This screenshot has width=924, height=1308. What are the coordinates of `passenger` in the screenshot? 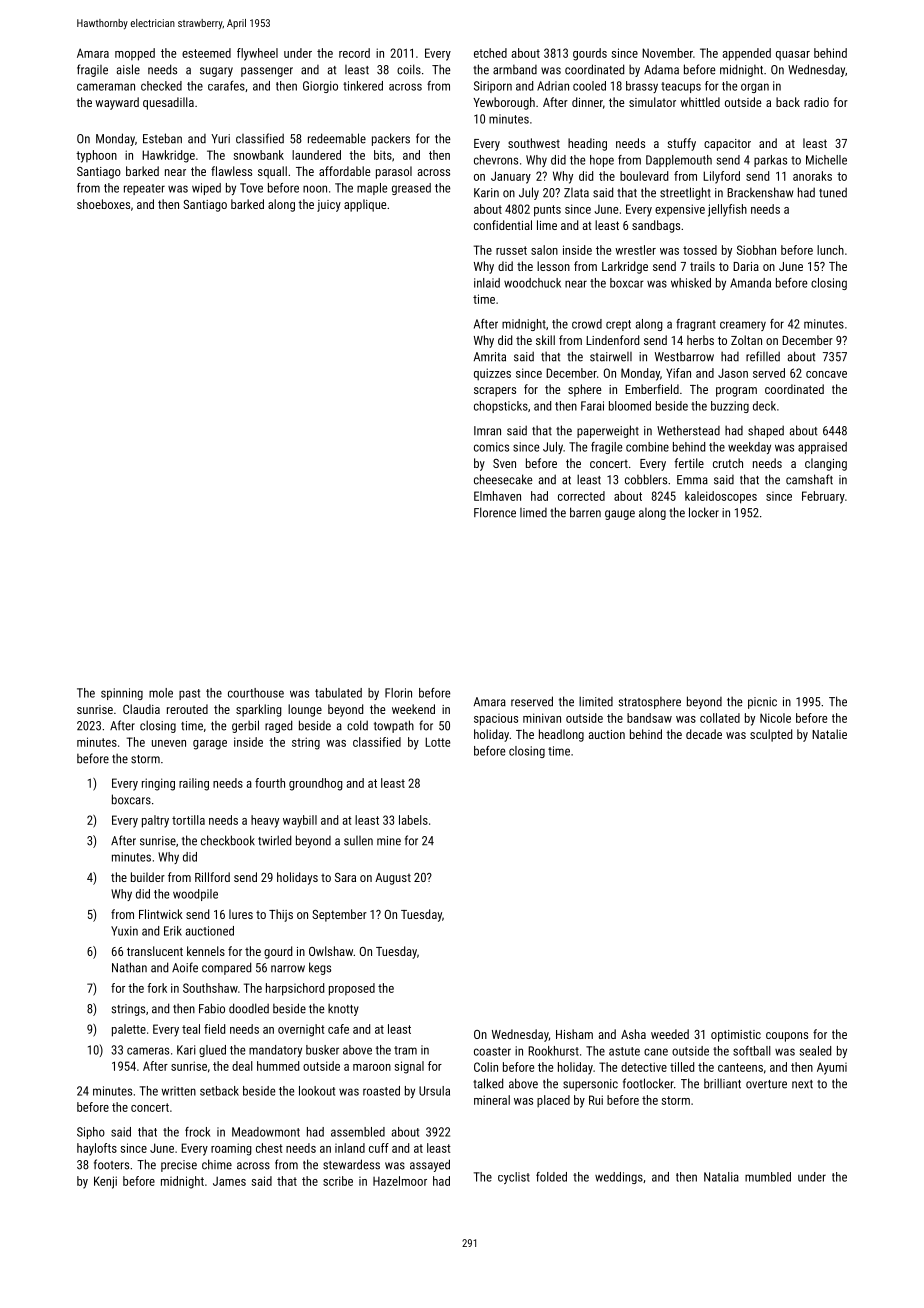 It's located at (267, 72).
